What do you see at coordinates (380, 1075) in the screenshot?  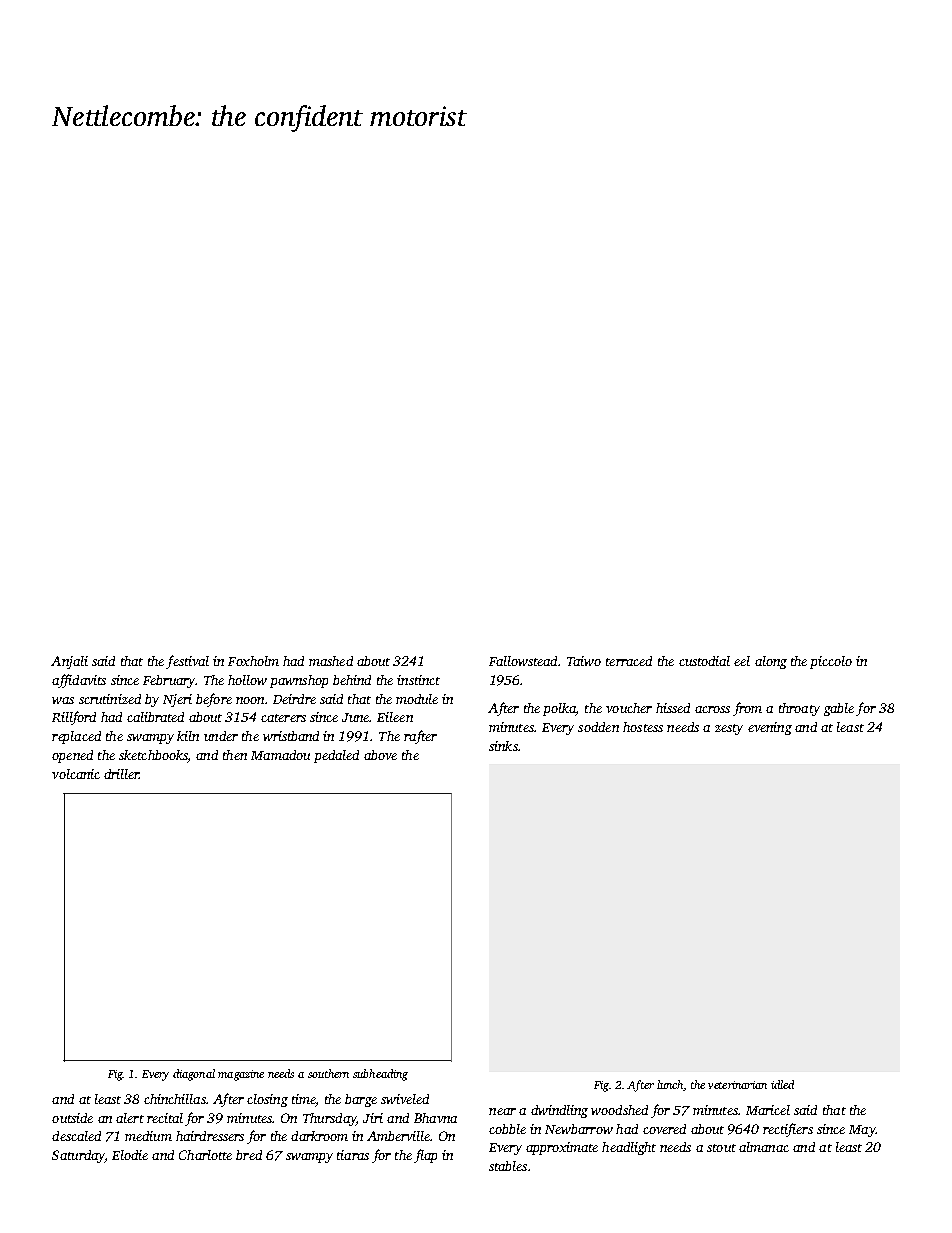 I see `subheading` at bounding box center [380, 1075].
